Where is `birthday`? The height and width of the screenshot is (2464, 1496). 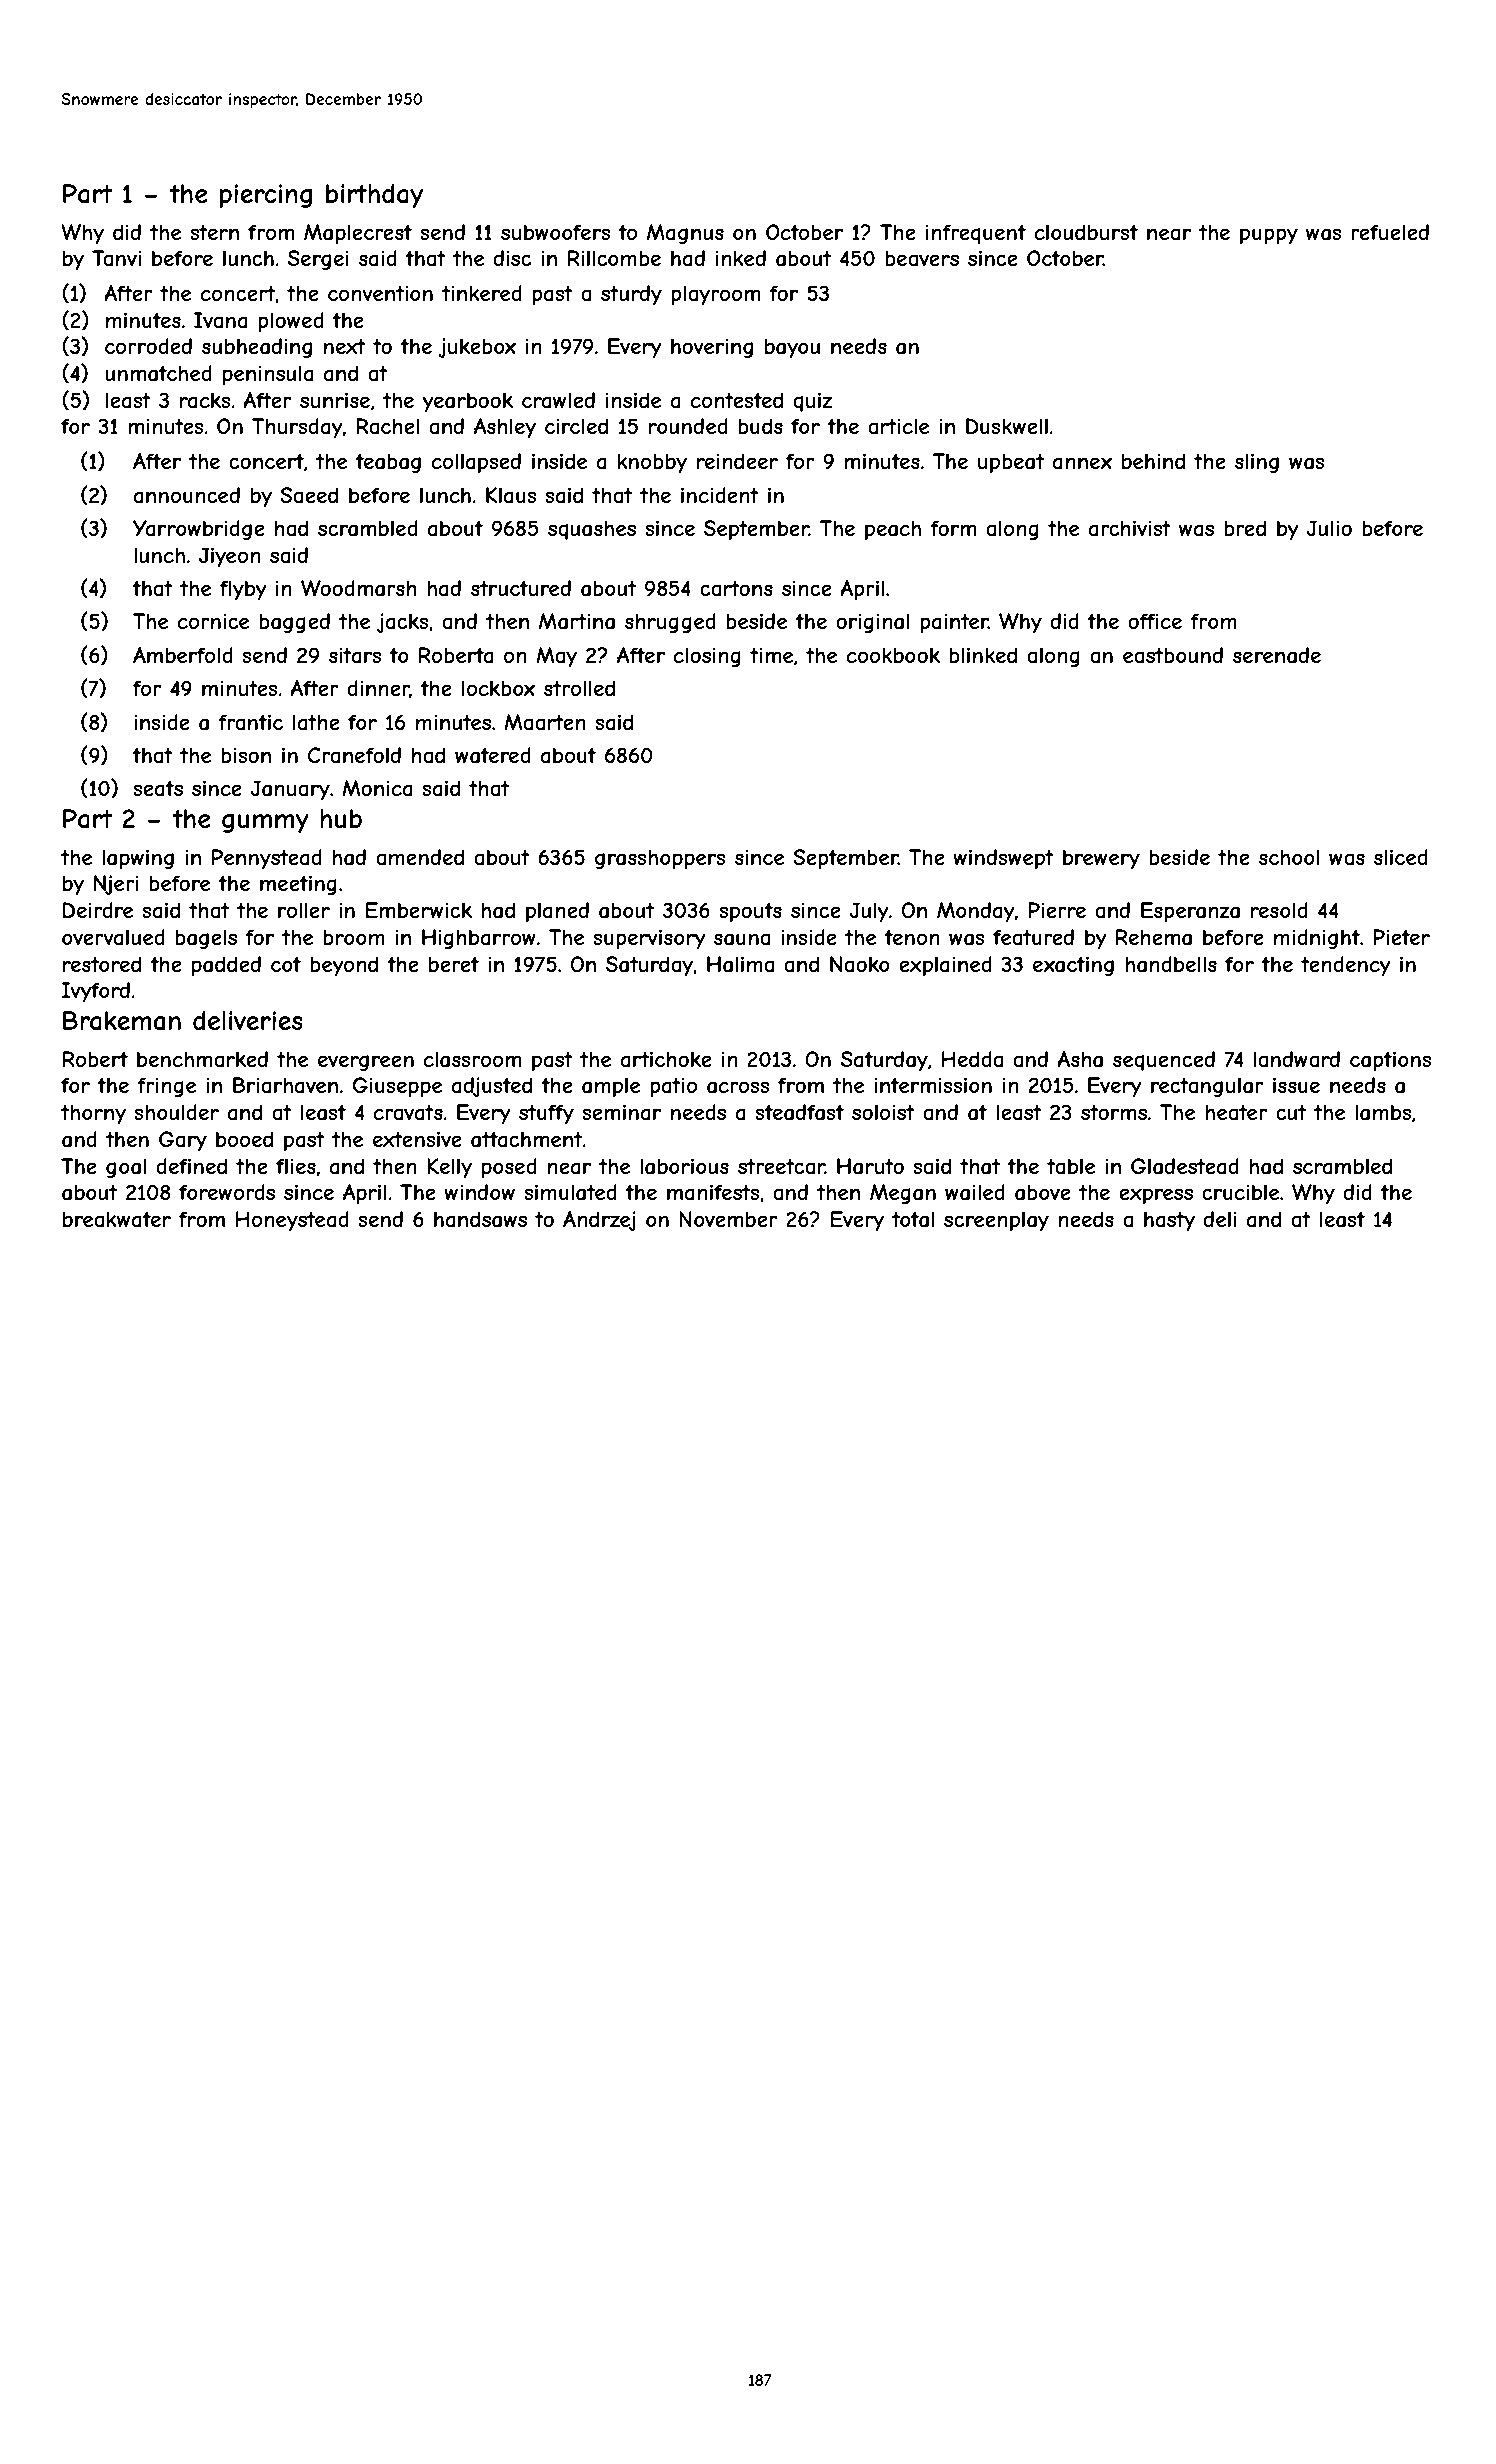 birthday is located at coordinates (374, 196).
